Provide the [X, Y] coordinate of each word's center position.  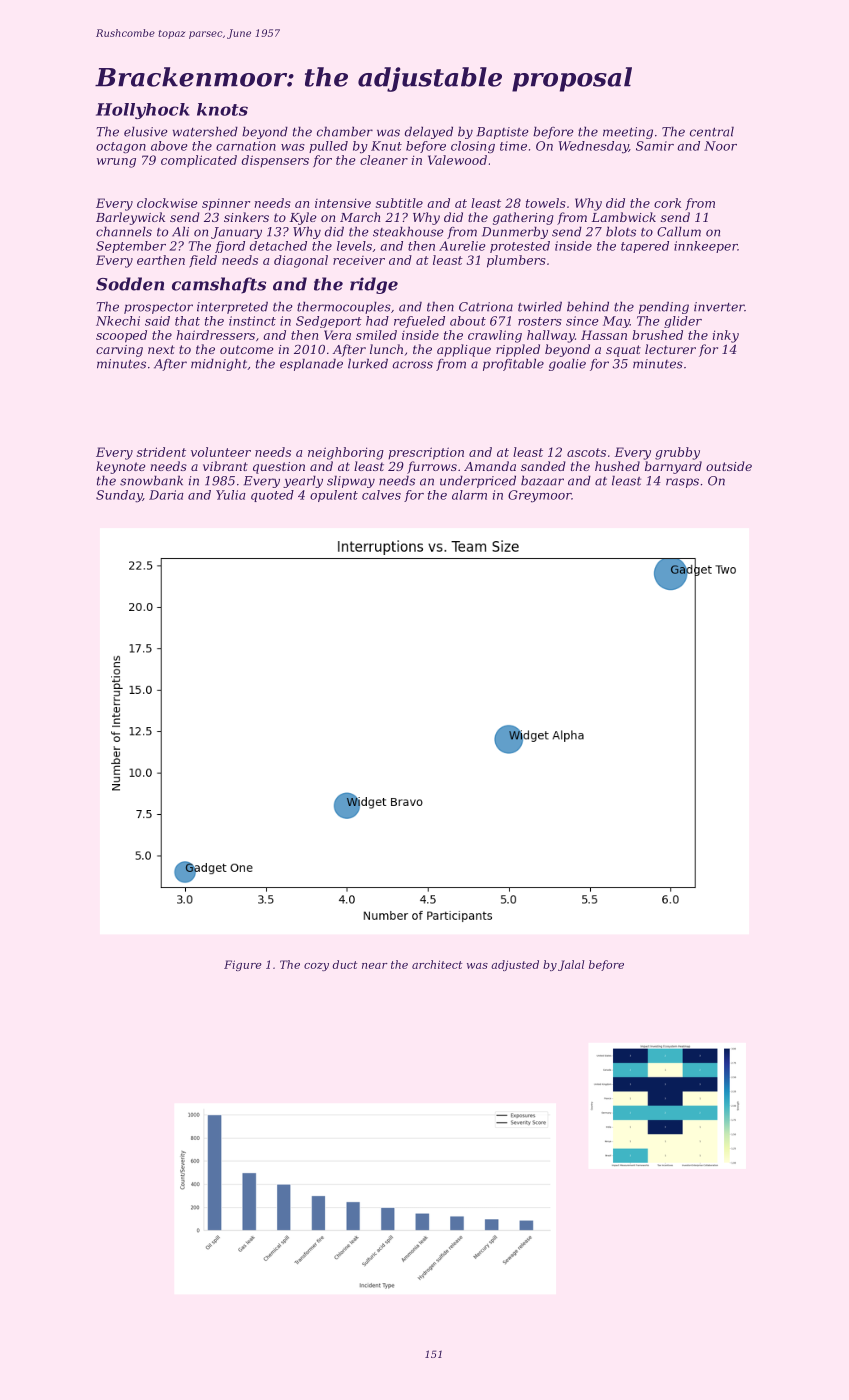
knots [222, 109]
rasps [682, 483]
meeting [628, 133]
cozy [316, 967]
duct [345, 964]
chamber [345, 131]
